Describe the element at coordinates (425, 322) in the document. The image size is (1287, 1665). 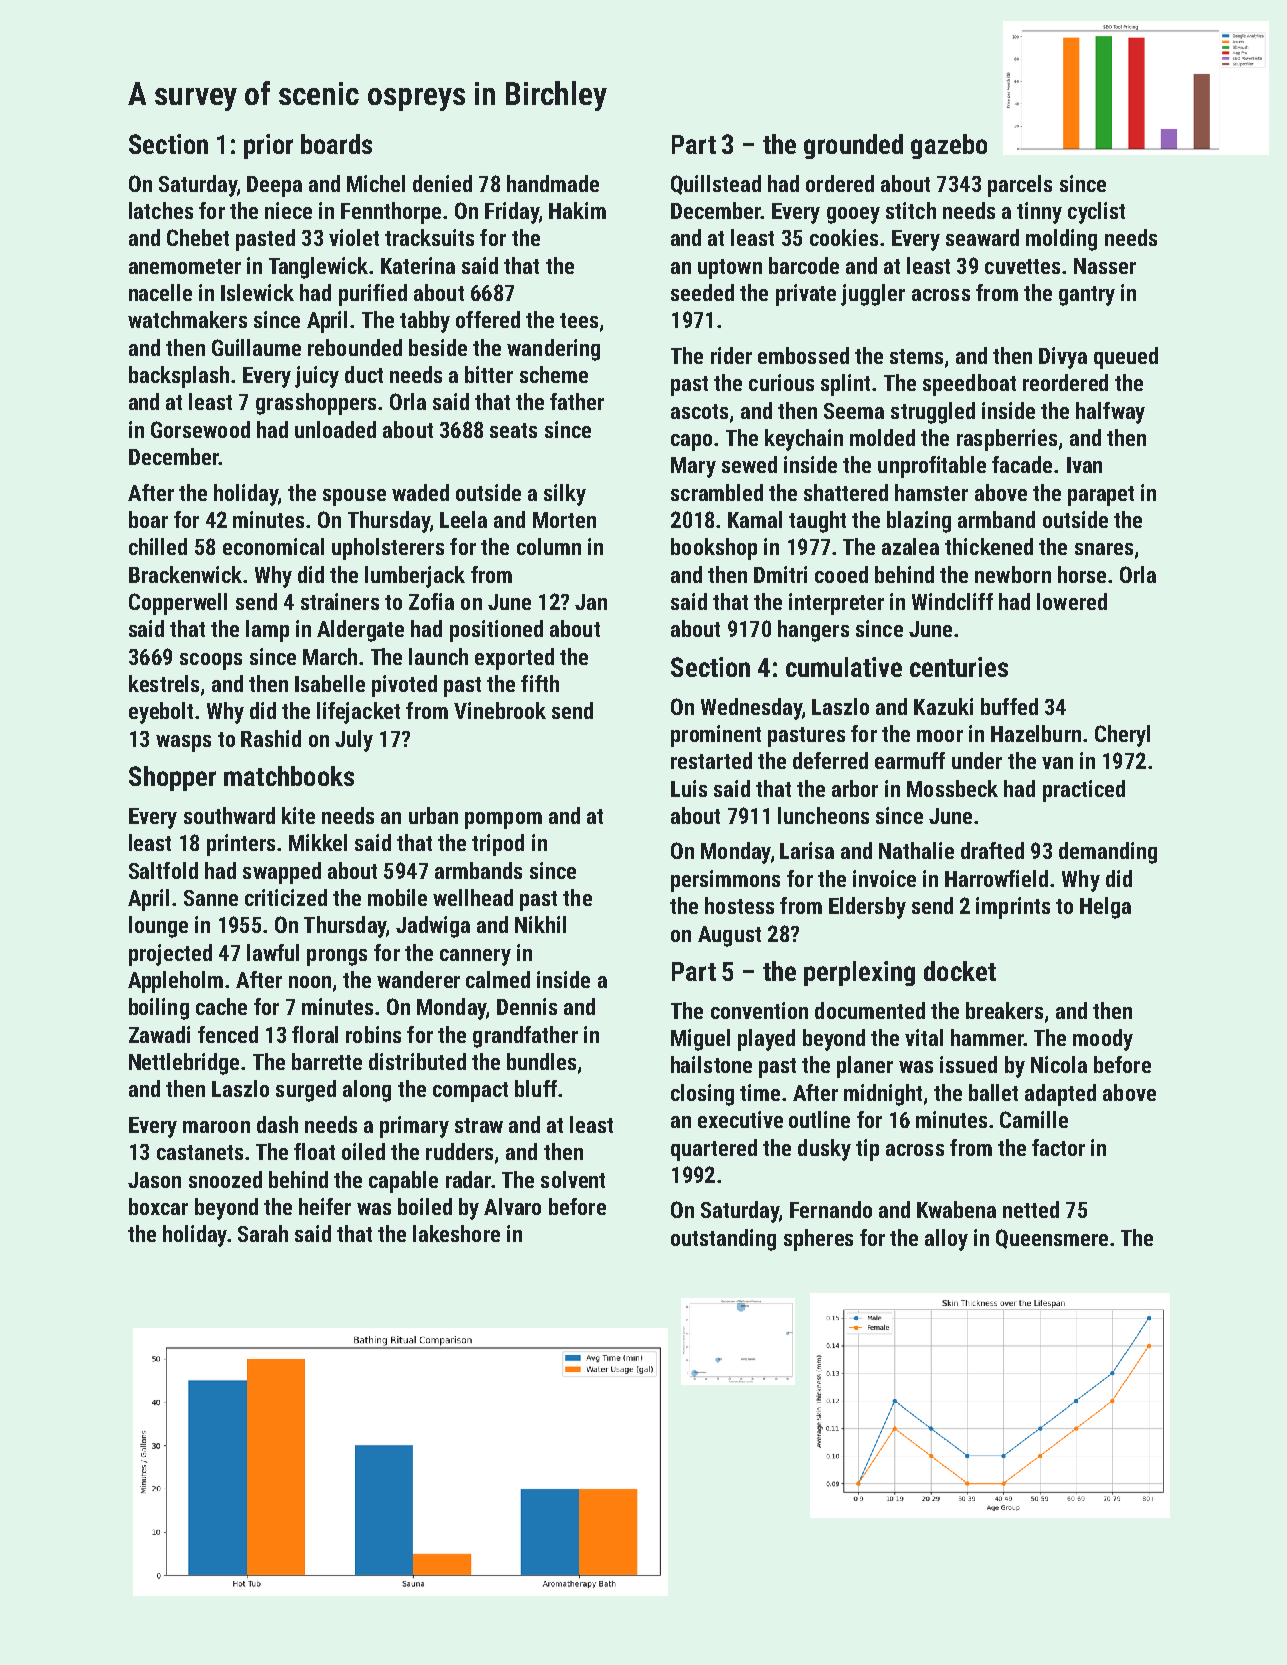
I see `tabby` at that location.
